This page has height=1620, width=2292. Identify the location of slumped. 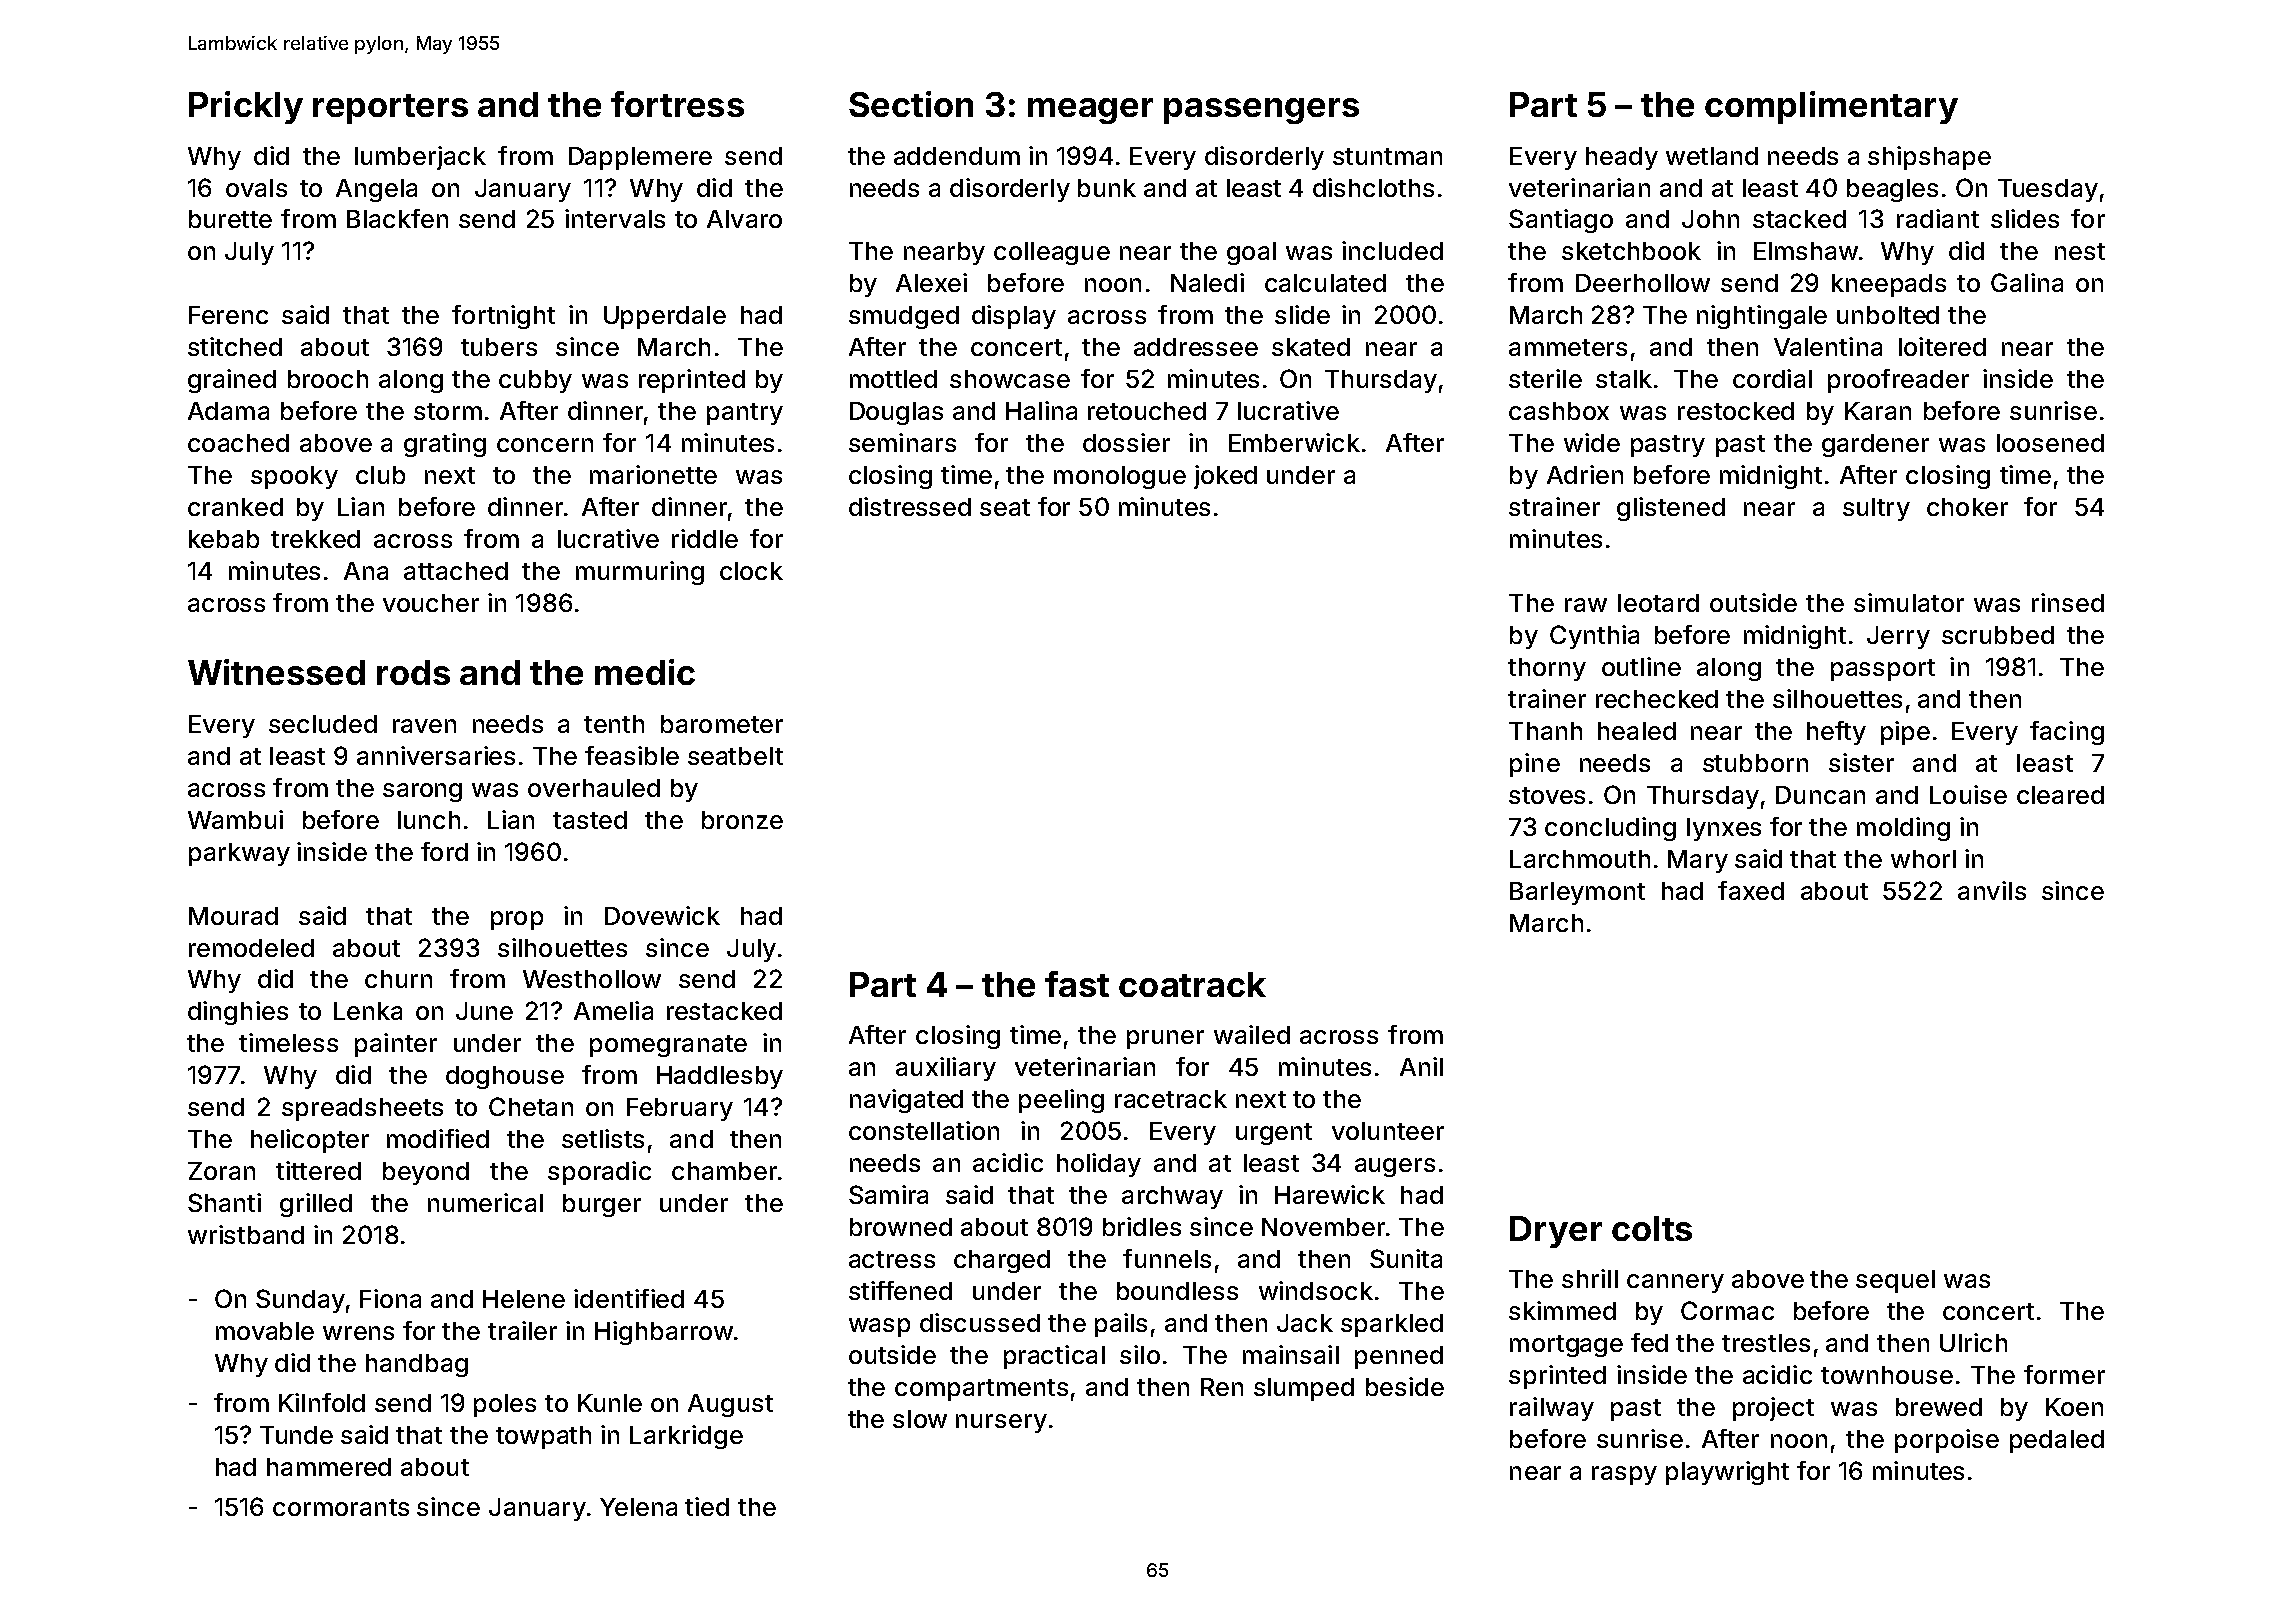
(1304, 1389).
